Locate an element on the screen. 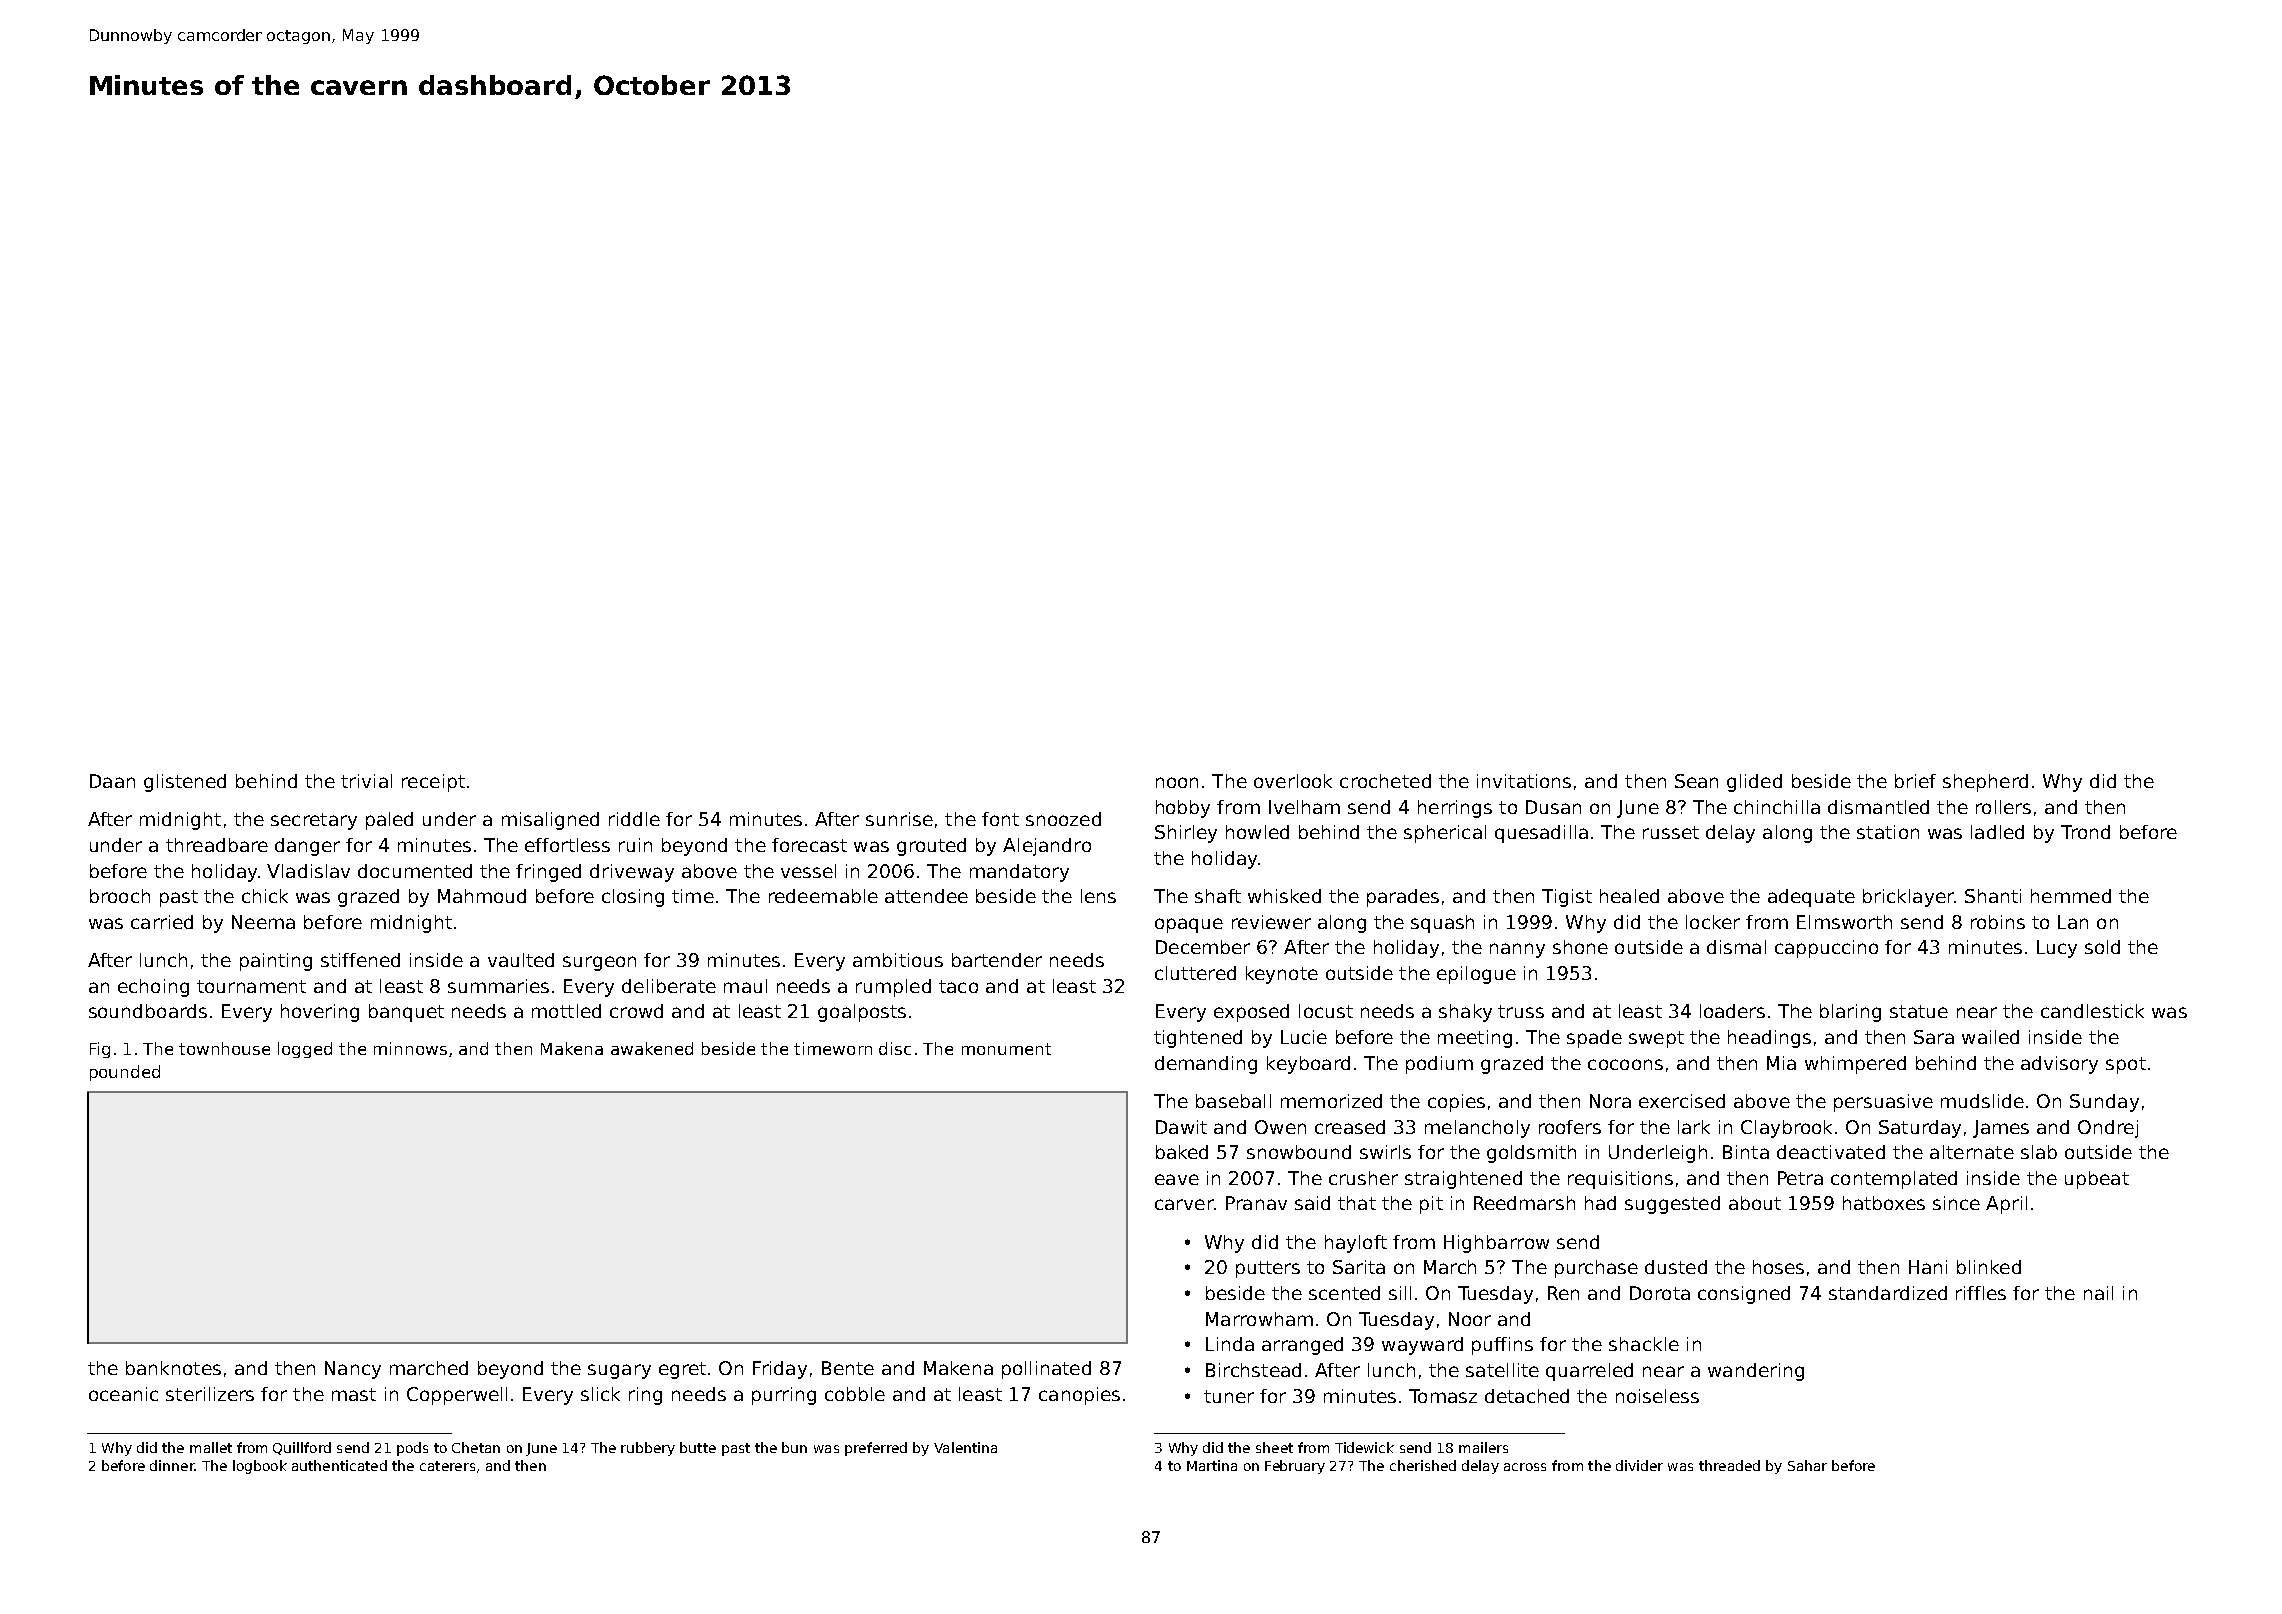  dusted is located at coordinates (1676, 1267).
